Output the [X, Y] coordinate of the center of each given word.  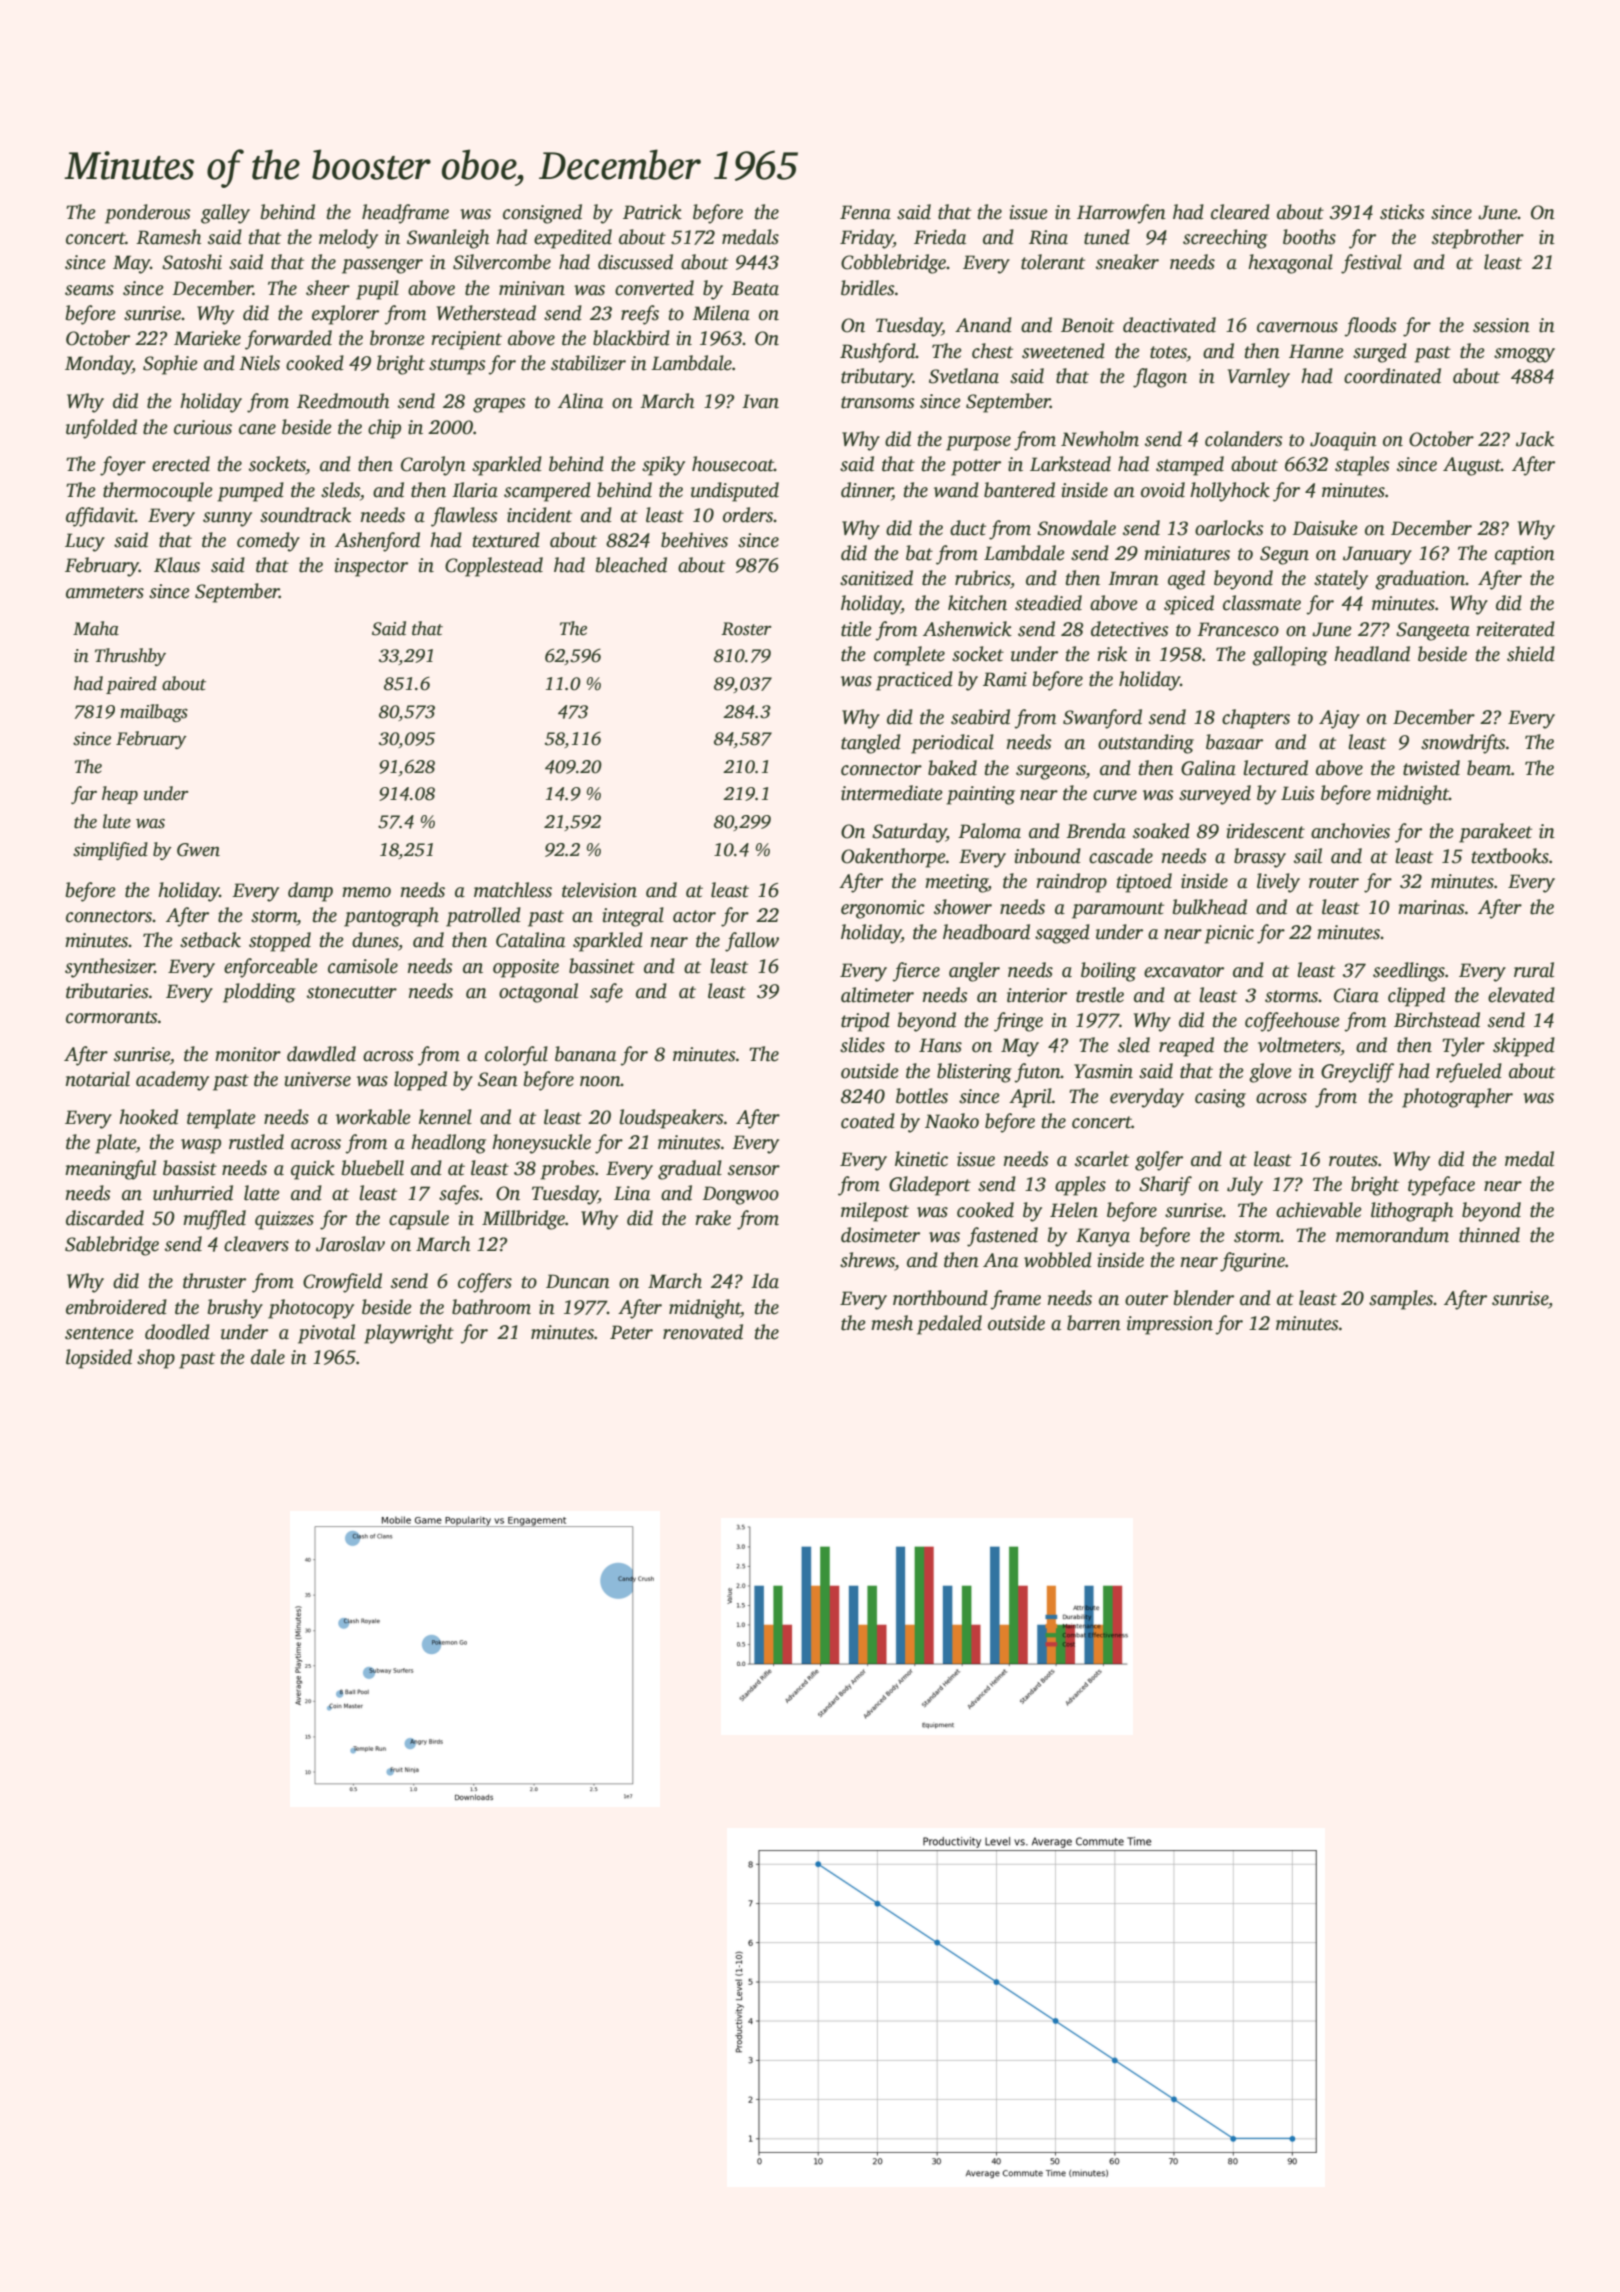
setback [210, 940]
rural [1534, 970]
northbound [940, 1298]
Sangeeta [1433, 631]
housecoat [733, 464]
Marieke [207, 338]
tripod [865, 1022]
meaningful [110, 1170]
